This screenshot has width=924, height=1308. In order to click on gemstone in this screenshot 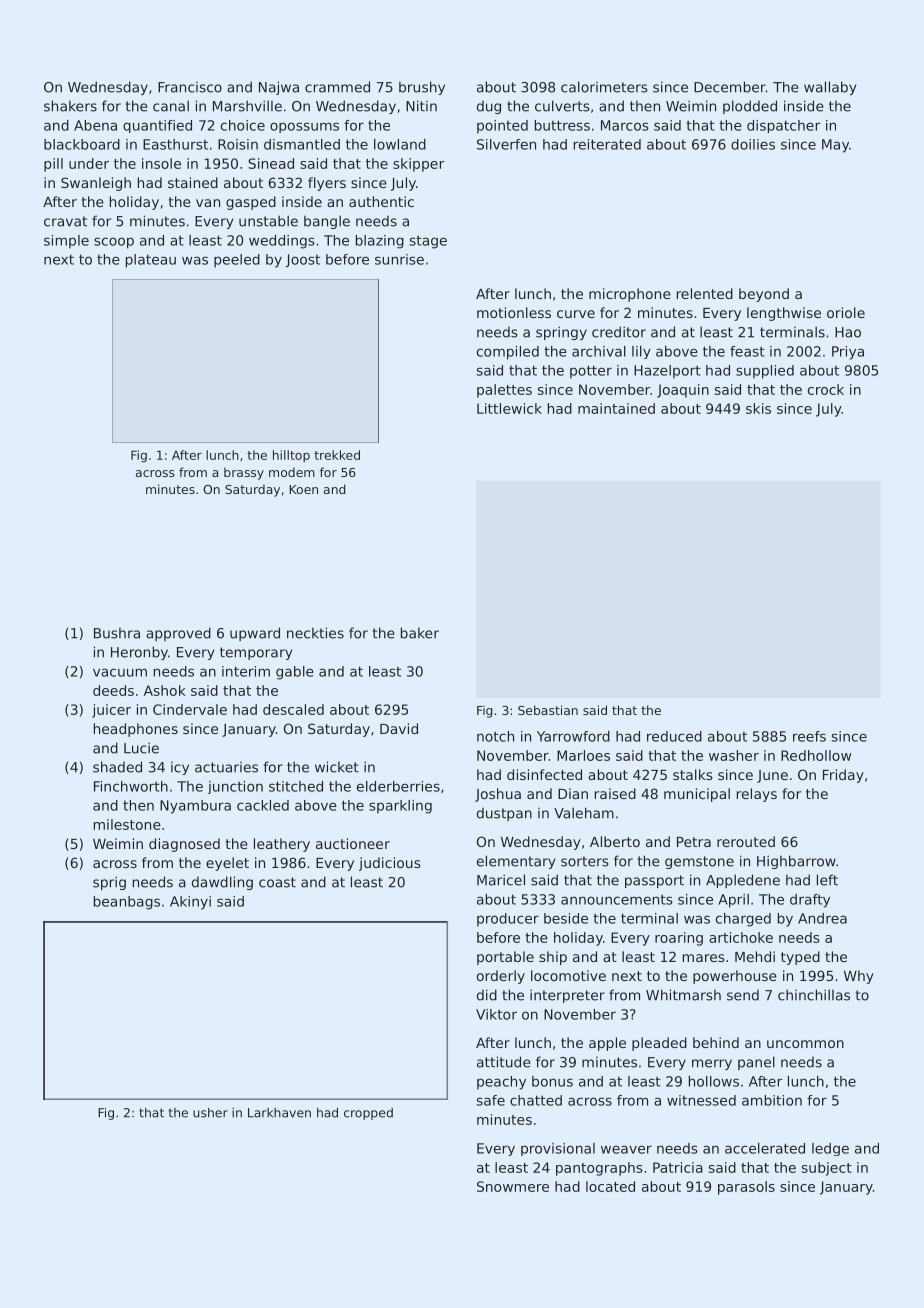, I will do `click(699, 862)`.
